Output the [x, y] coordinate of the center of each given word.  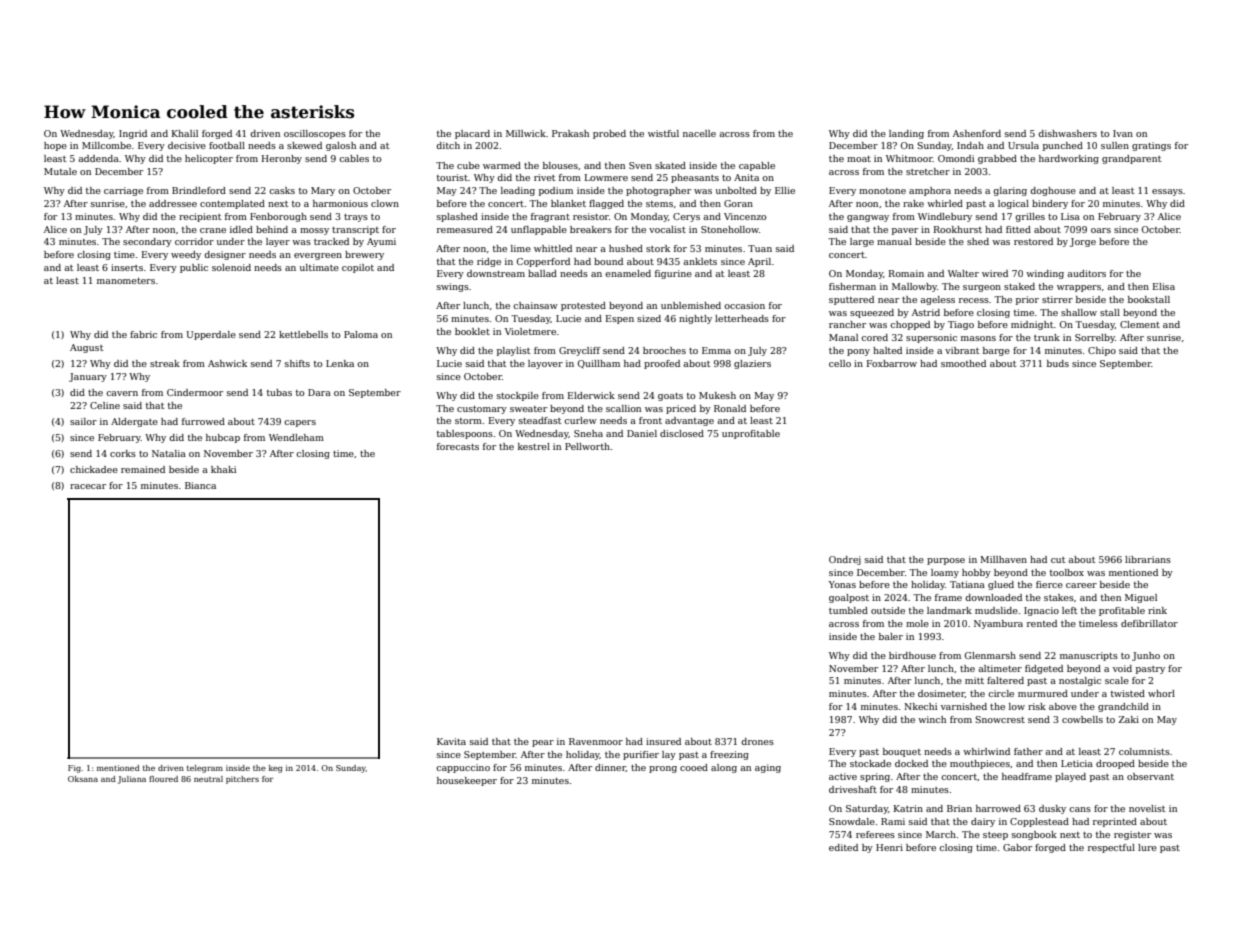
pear [543, 743]
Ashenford [977, 133]
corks [123, 453]
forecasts [458, 446]
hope [55, 146]
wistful [663, 133]
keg [275, 769]
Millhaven [1003, 559]
